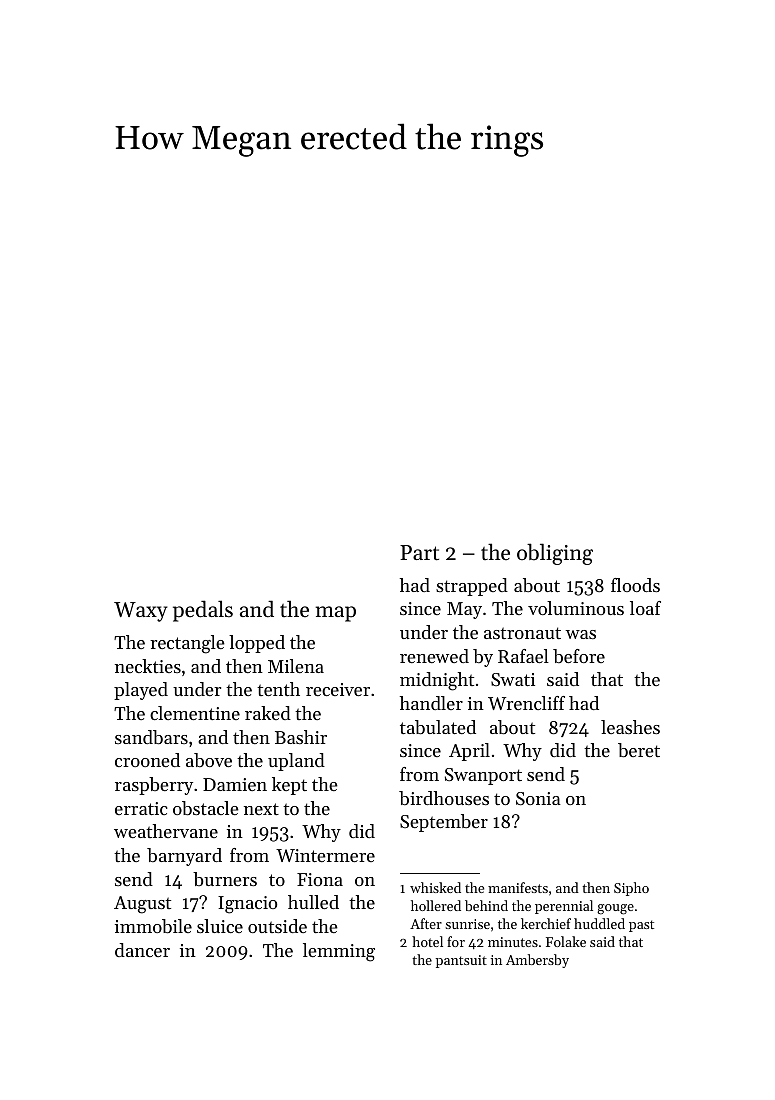  What do you see at coordinates (339, 952) in the document?
I see `lemming` at bounding box center [339, 952].
